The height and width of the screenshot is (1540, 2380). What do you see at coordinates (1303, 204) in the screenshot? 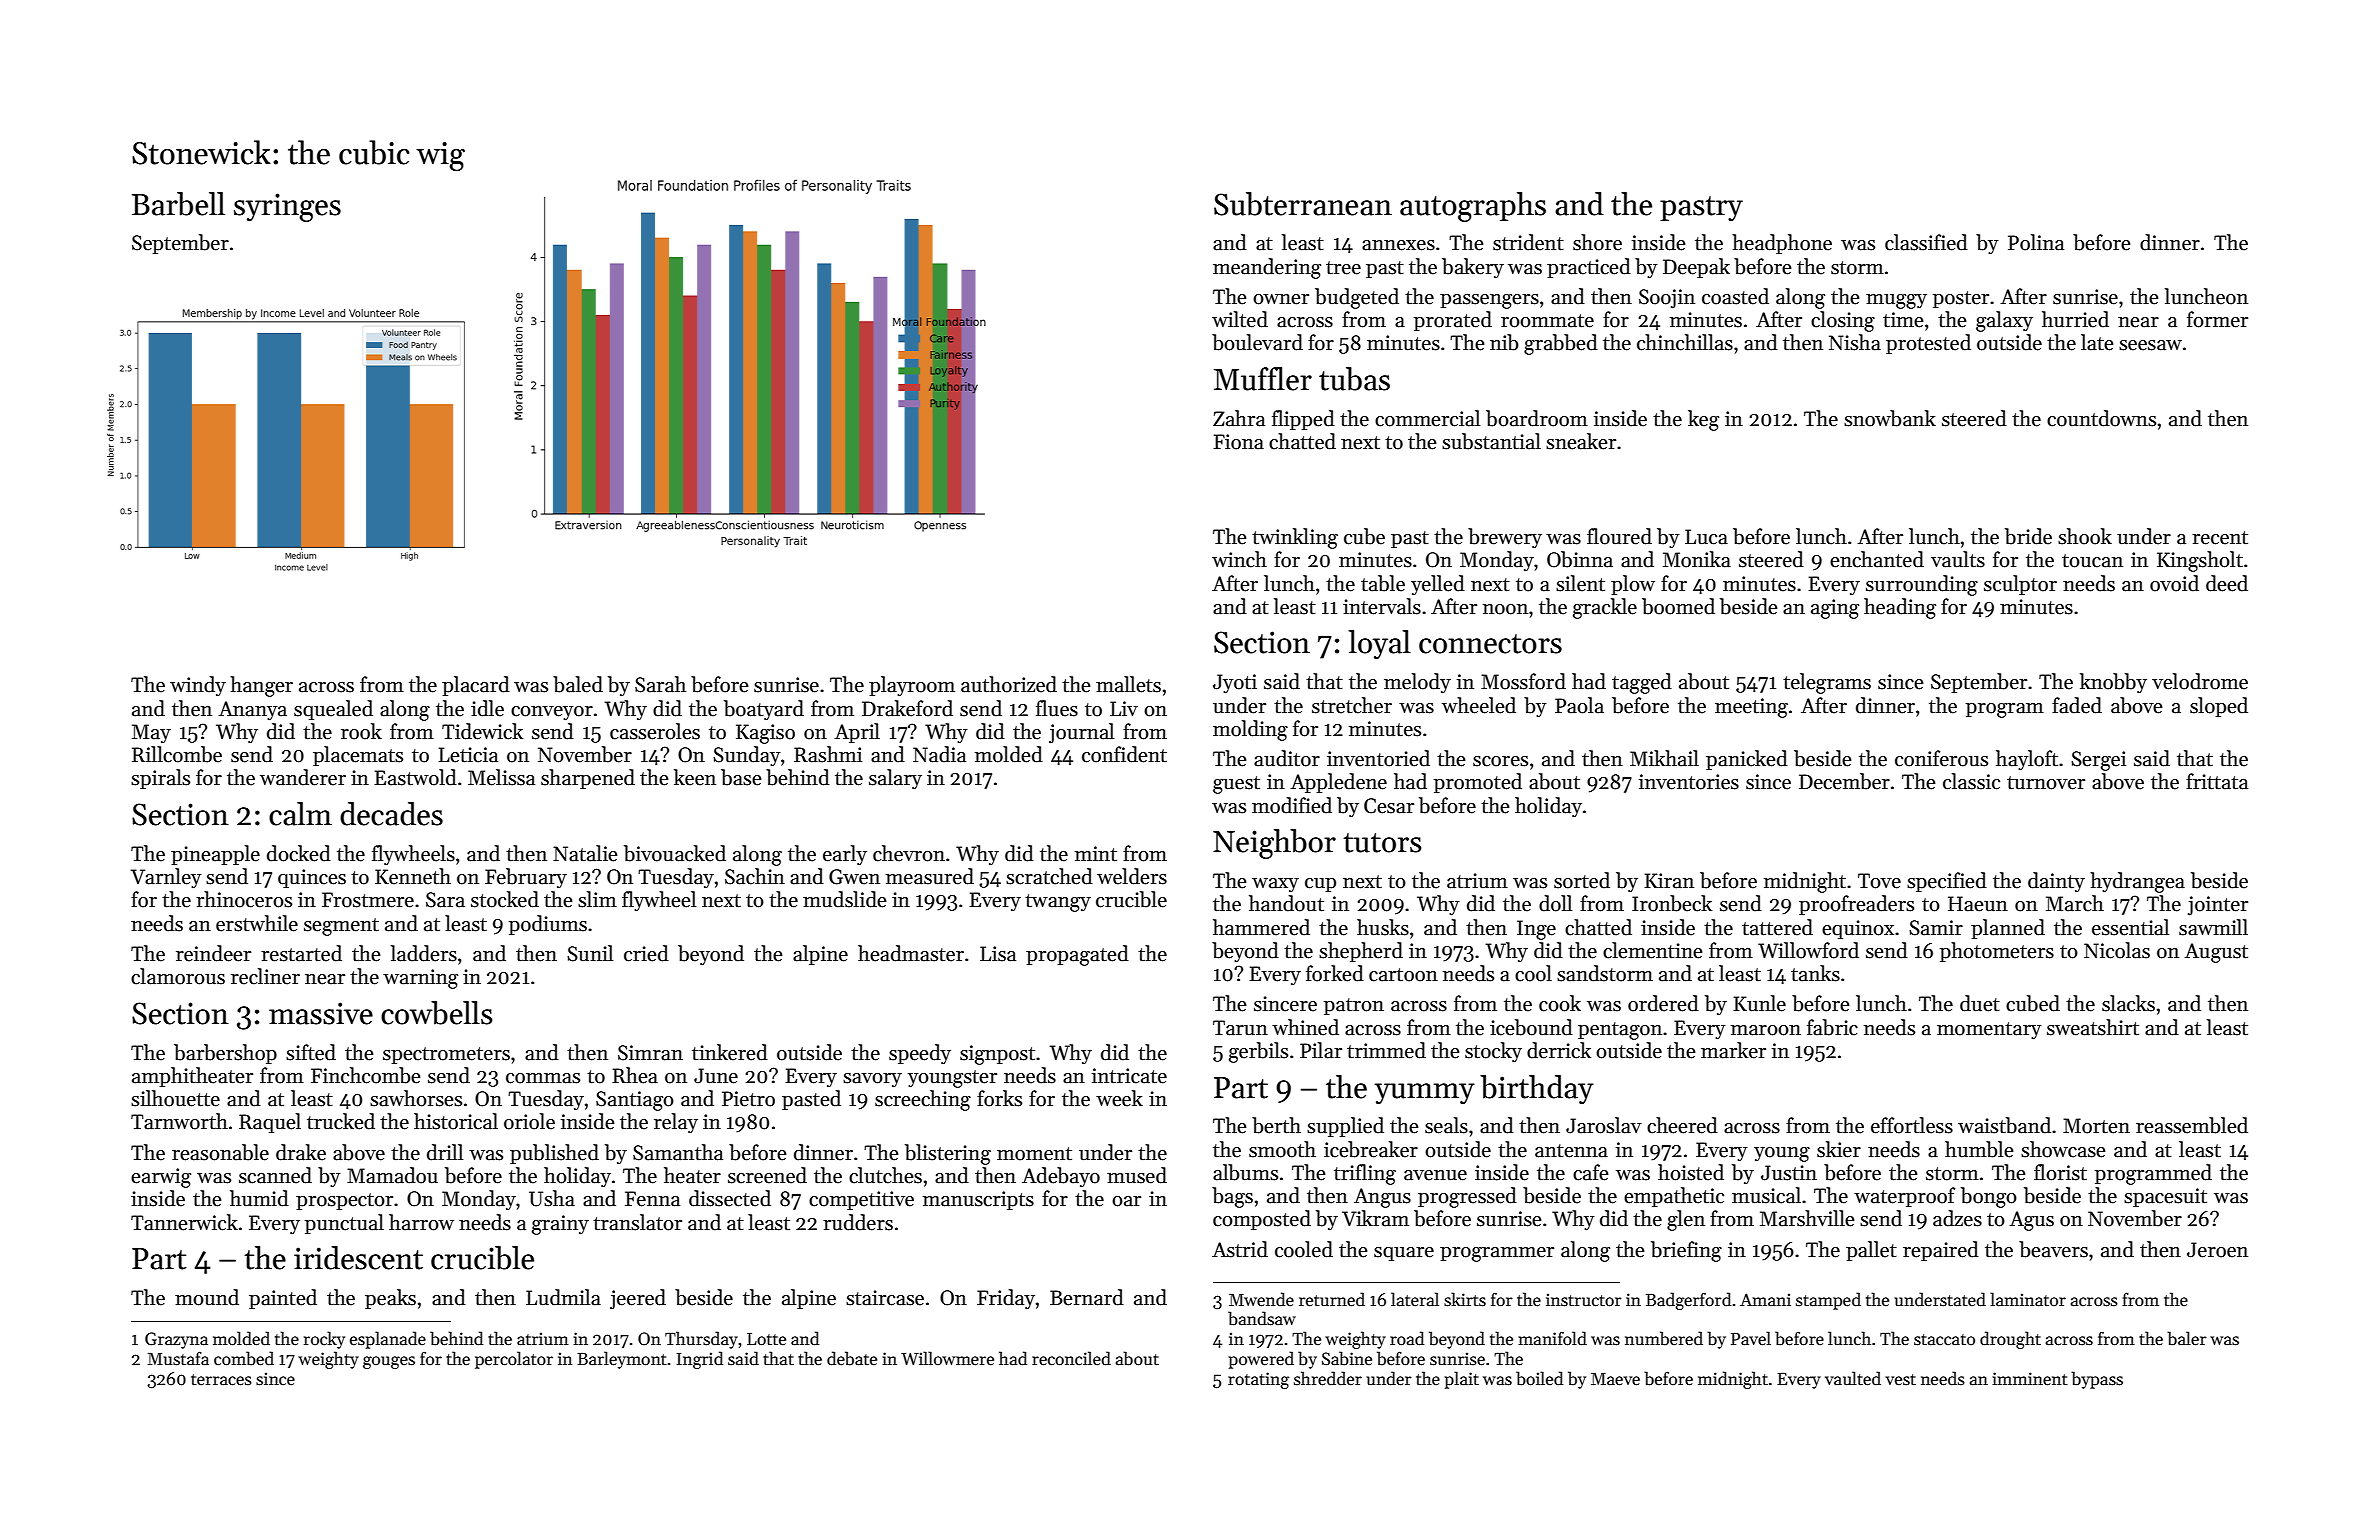
I see `Subterranean` at bounding box center [1303, 204].
